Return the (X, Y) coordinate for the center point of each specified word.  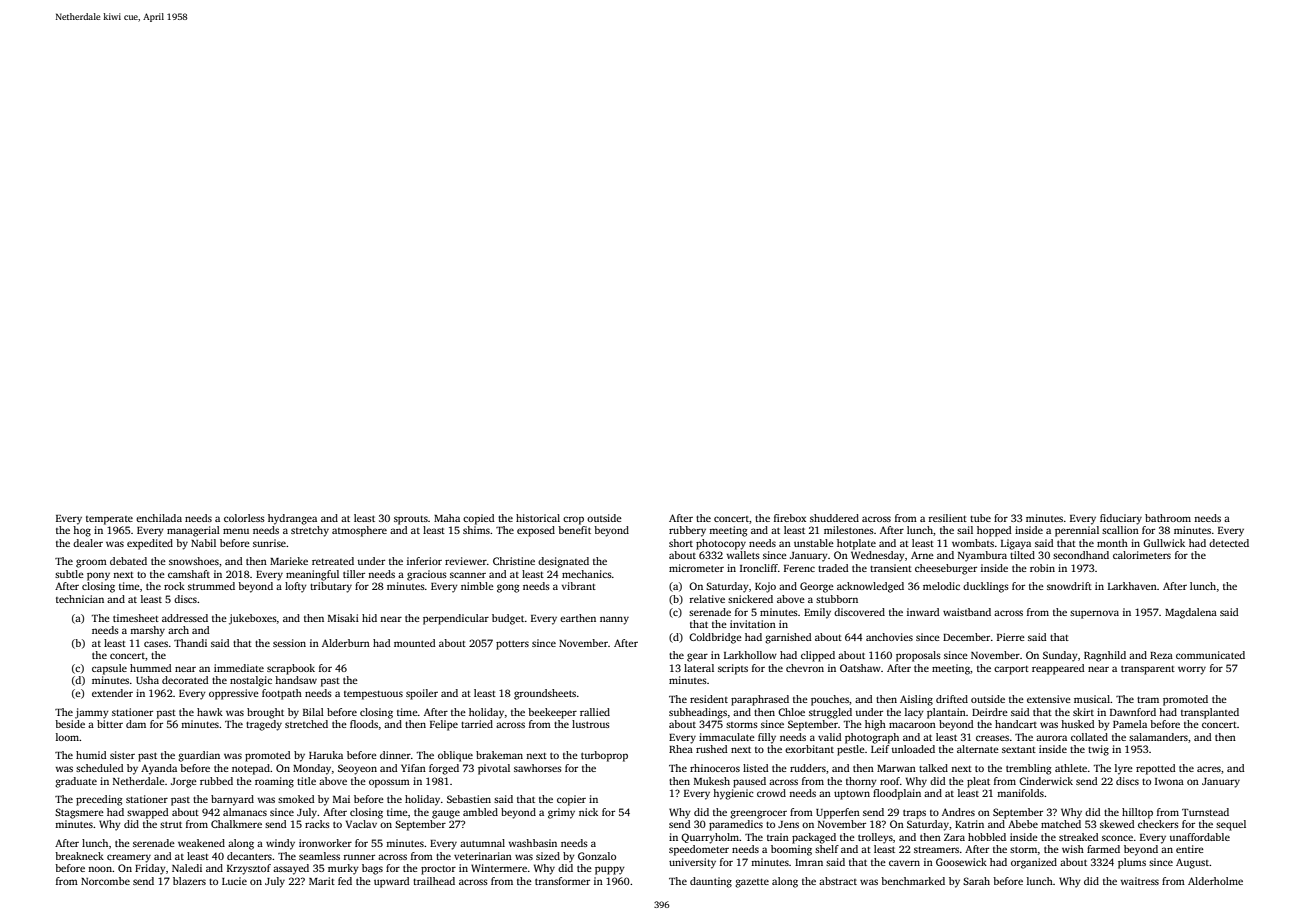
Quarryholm (710, 838)
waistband (967, 612)
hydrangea (292, 519)
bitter (110, 724)
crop (573, 520)
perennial (1077, 531)
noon (100, 869)
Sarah (976, 881)
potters (512, 645)
